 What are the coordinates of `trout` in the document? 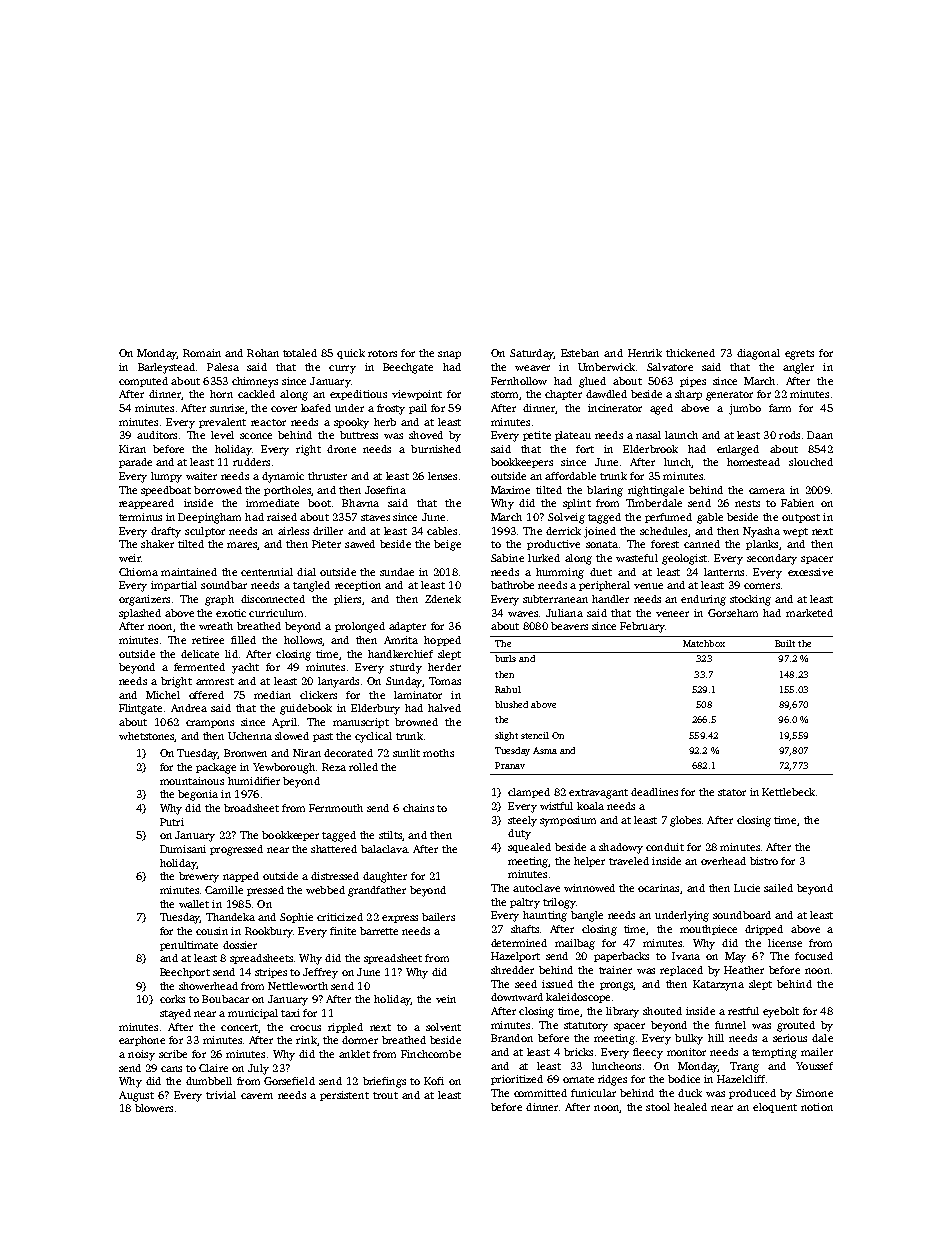 It's located at (385, 1095).
